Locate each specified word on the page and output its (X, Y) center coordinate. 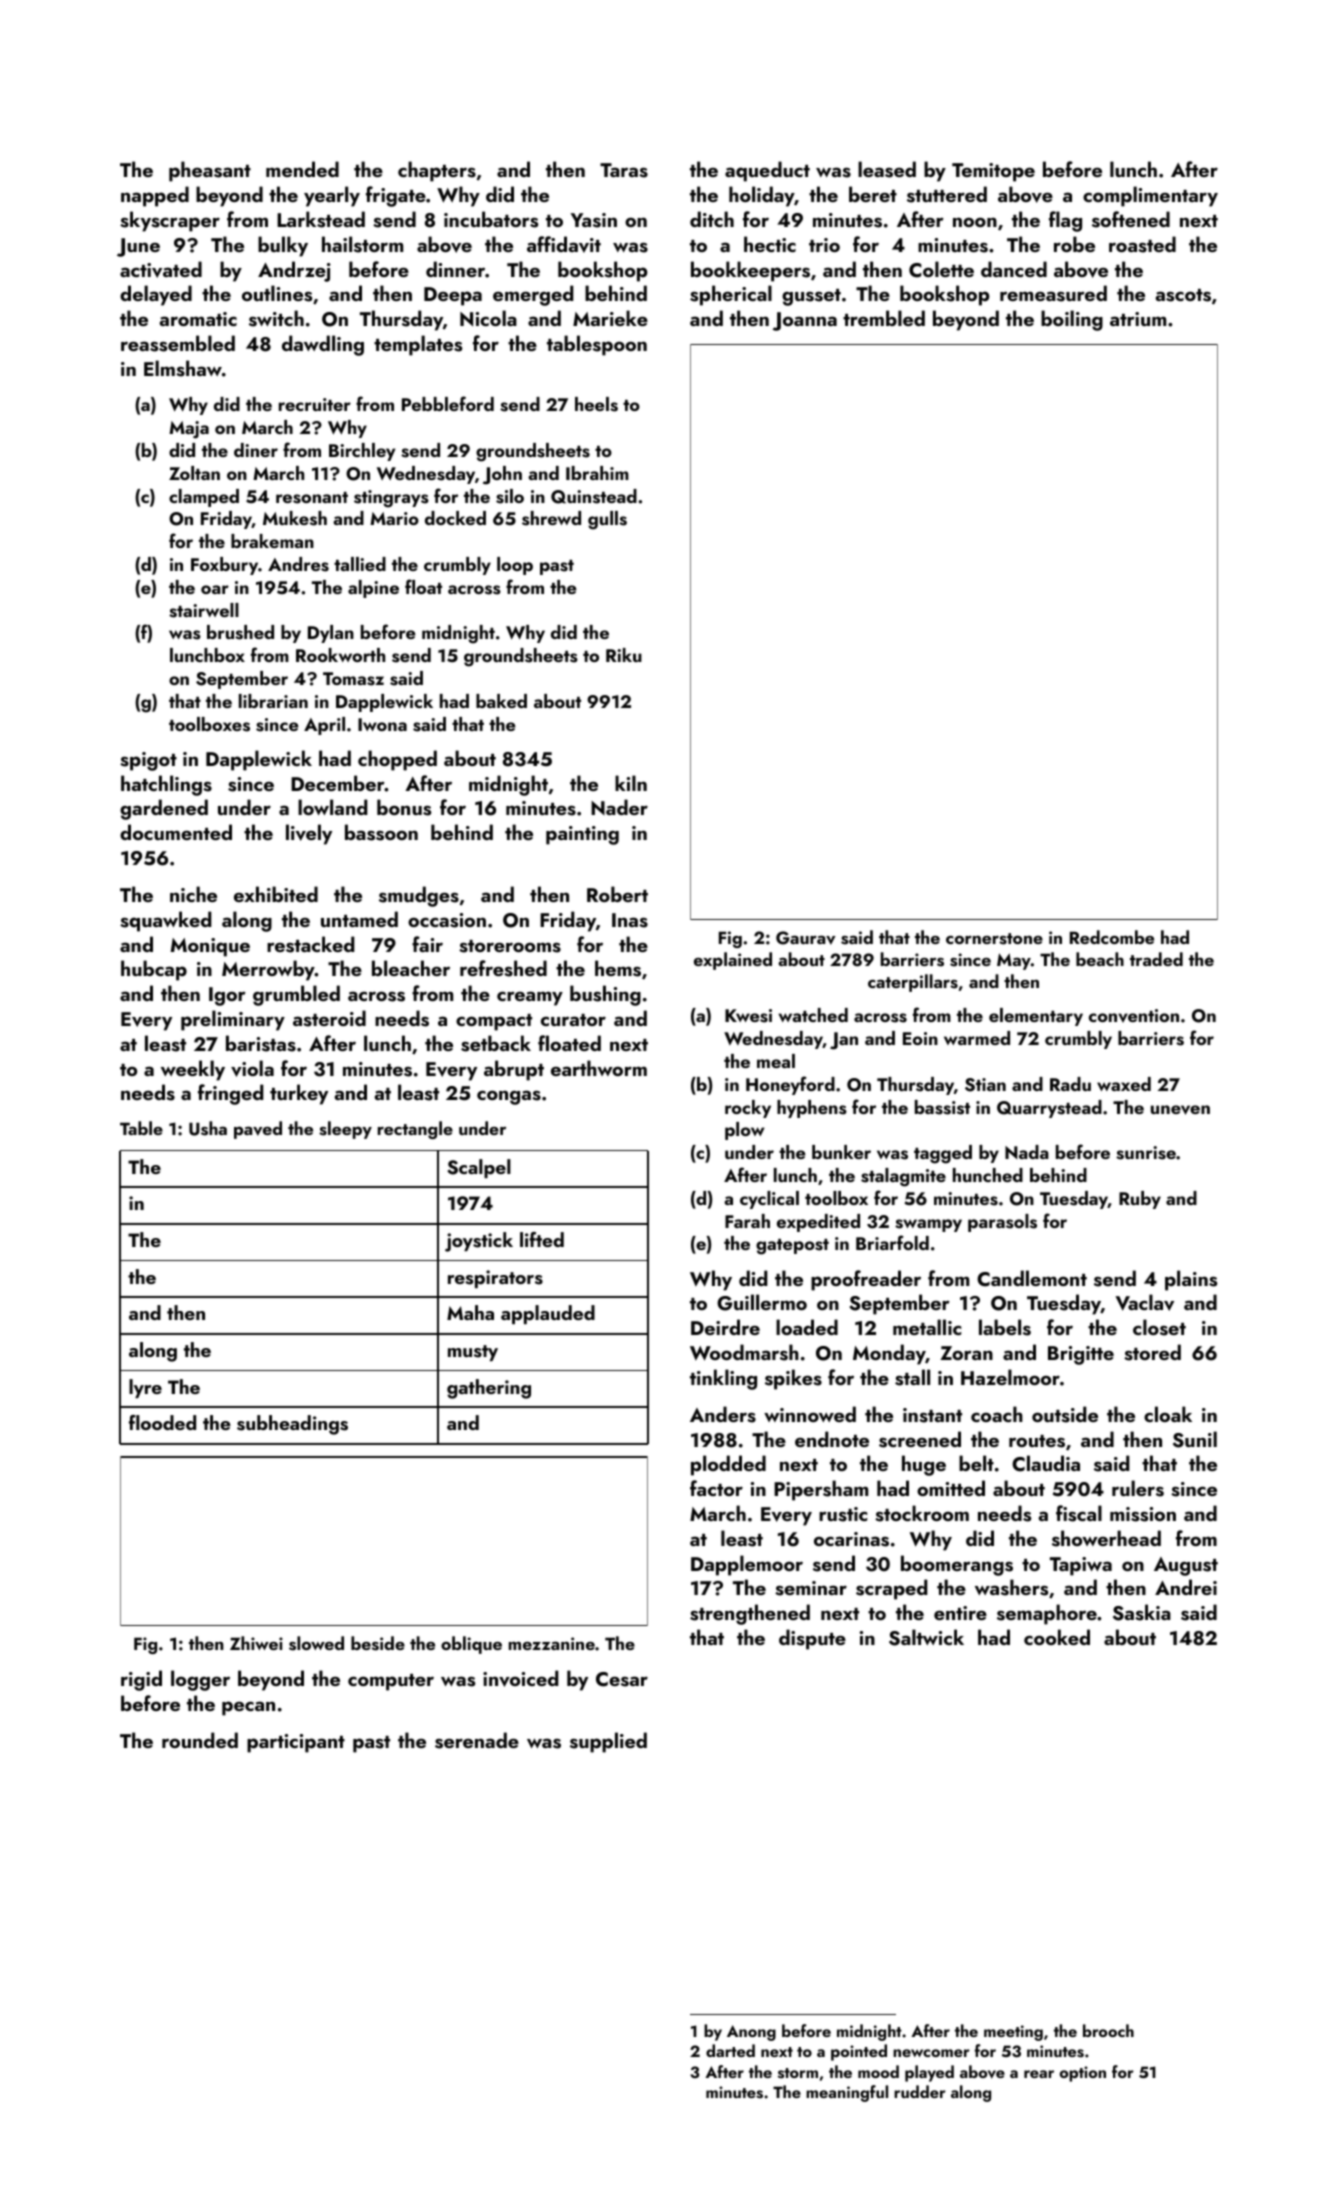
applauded (548, 1314)
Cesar (622, 1679)
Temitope (993, 172)
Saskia (1142, 1612)
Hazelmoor (1010, 1377)
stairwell (204, 610)
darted (730, 2050)
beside (378, 1643)
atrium (1138, 319)
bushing (605, 995)
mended (302, 169)
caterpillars (913, 983)
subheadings (292, 1425)
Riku (624, 655)
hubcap (154, 970)
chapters (437, 171)
